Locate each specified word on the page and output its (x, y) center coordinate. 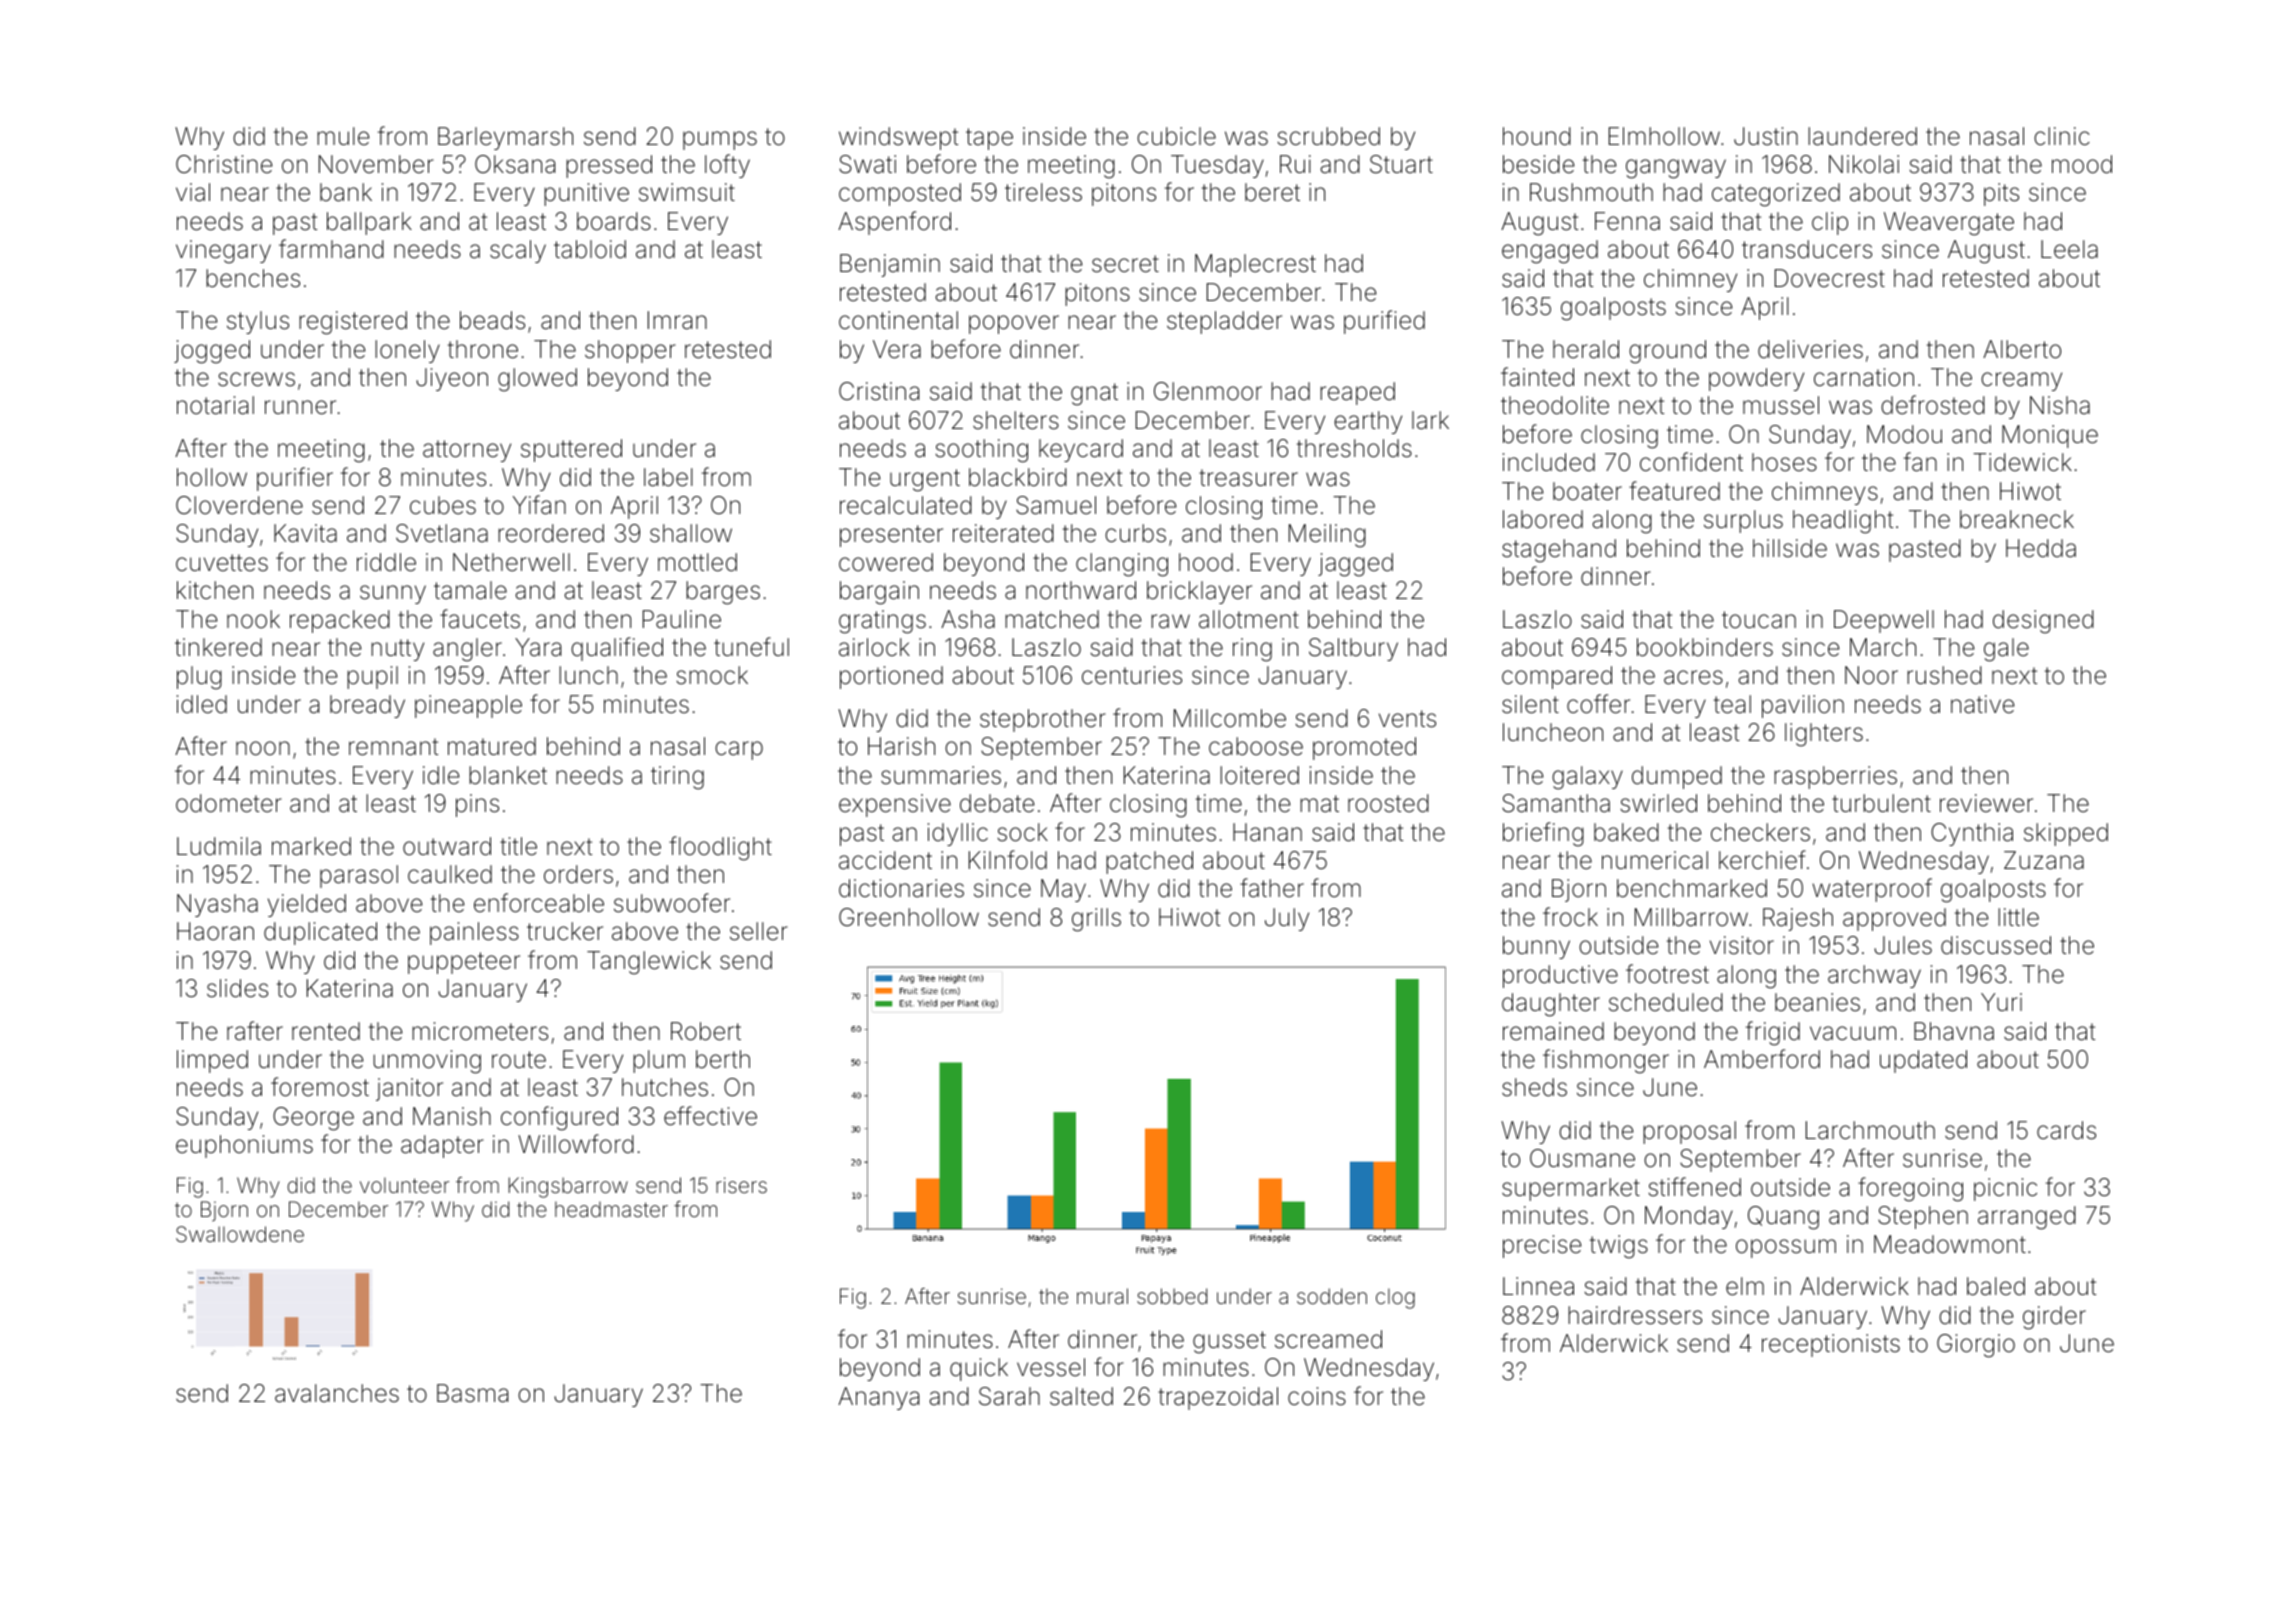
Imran (677, 320)
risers (741, 1185)
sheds (1534, 1087)
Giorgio (1976, 1346)
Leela (2069, 249)
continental (898, 320)
